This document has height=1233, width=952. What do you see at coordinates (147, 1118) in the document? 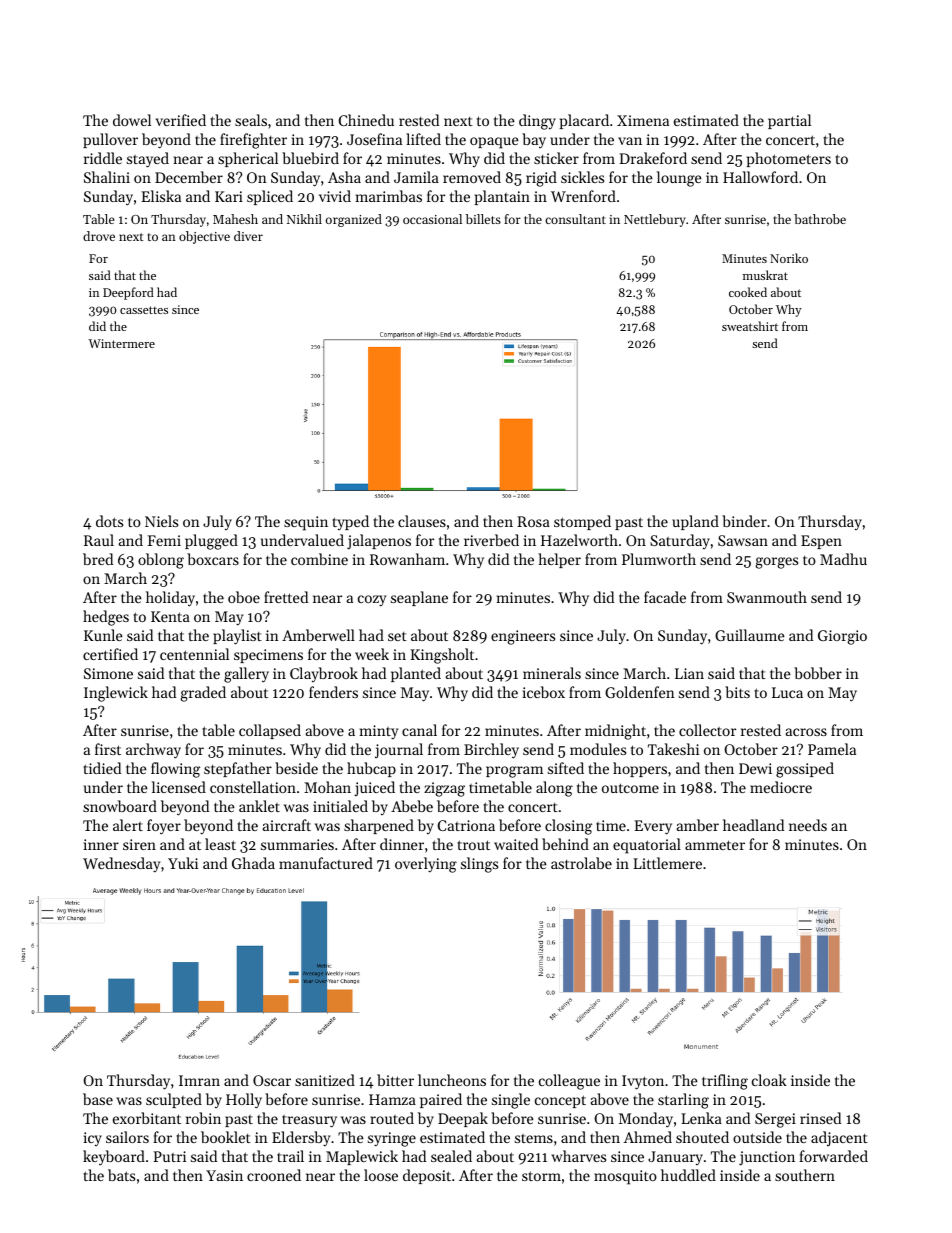
I see `exorbitant` at bounding box center [147, 1118].
